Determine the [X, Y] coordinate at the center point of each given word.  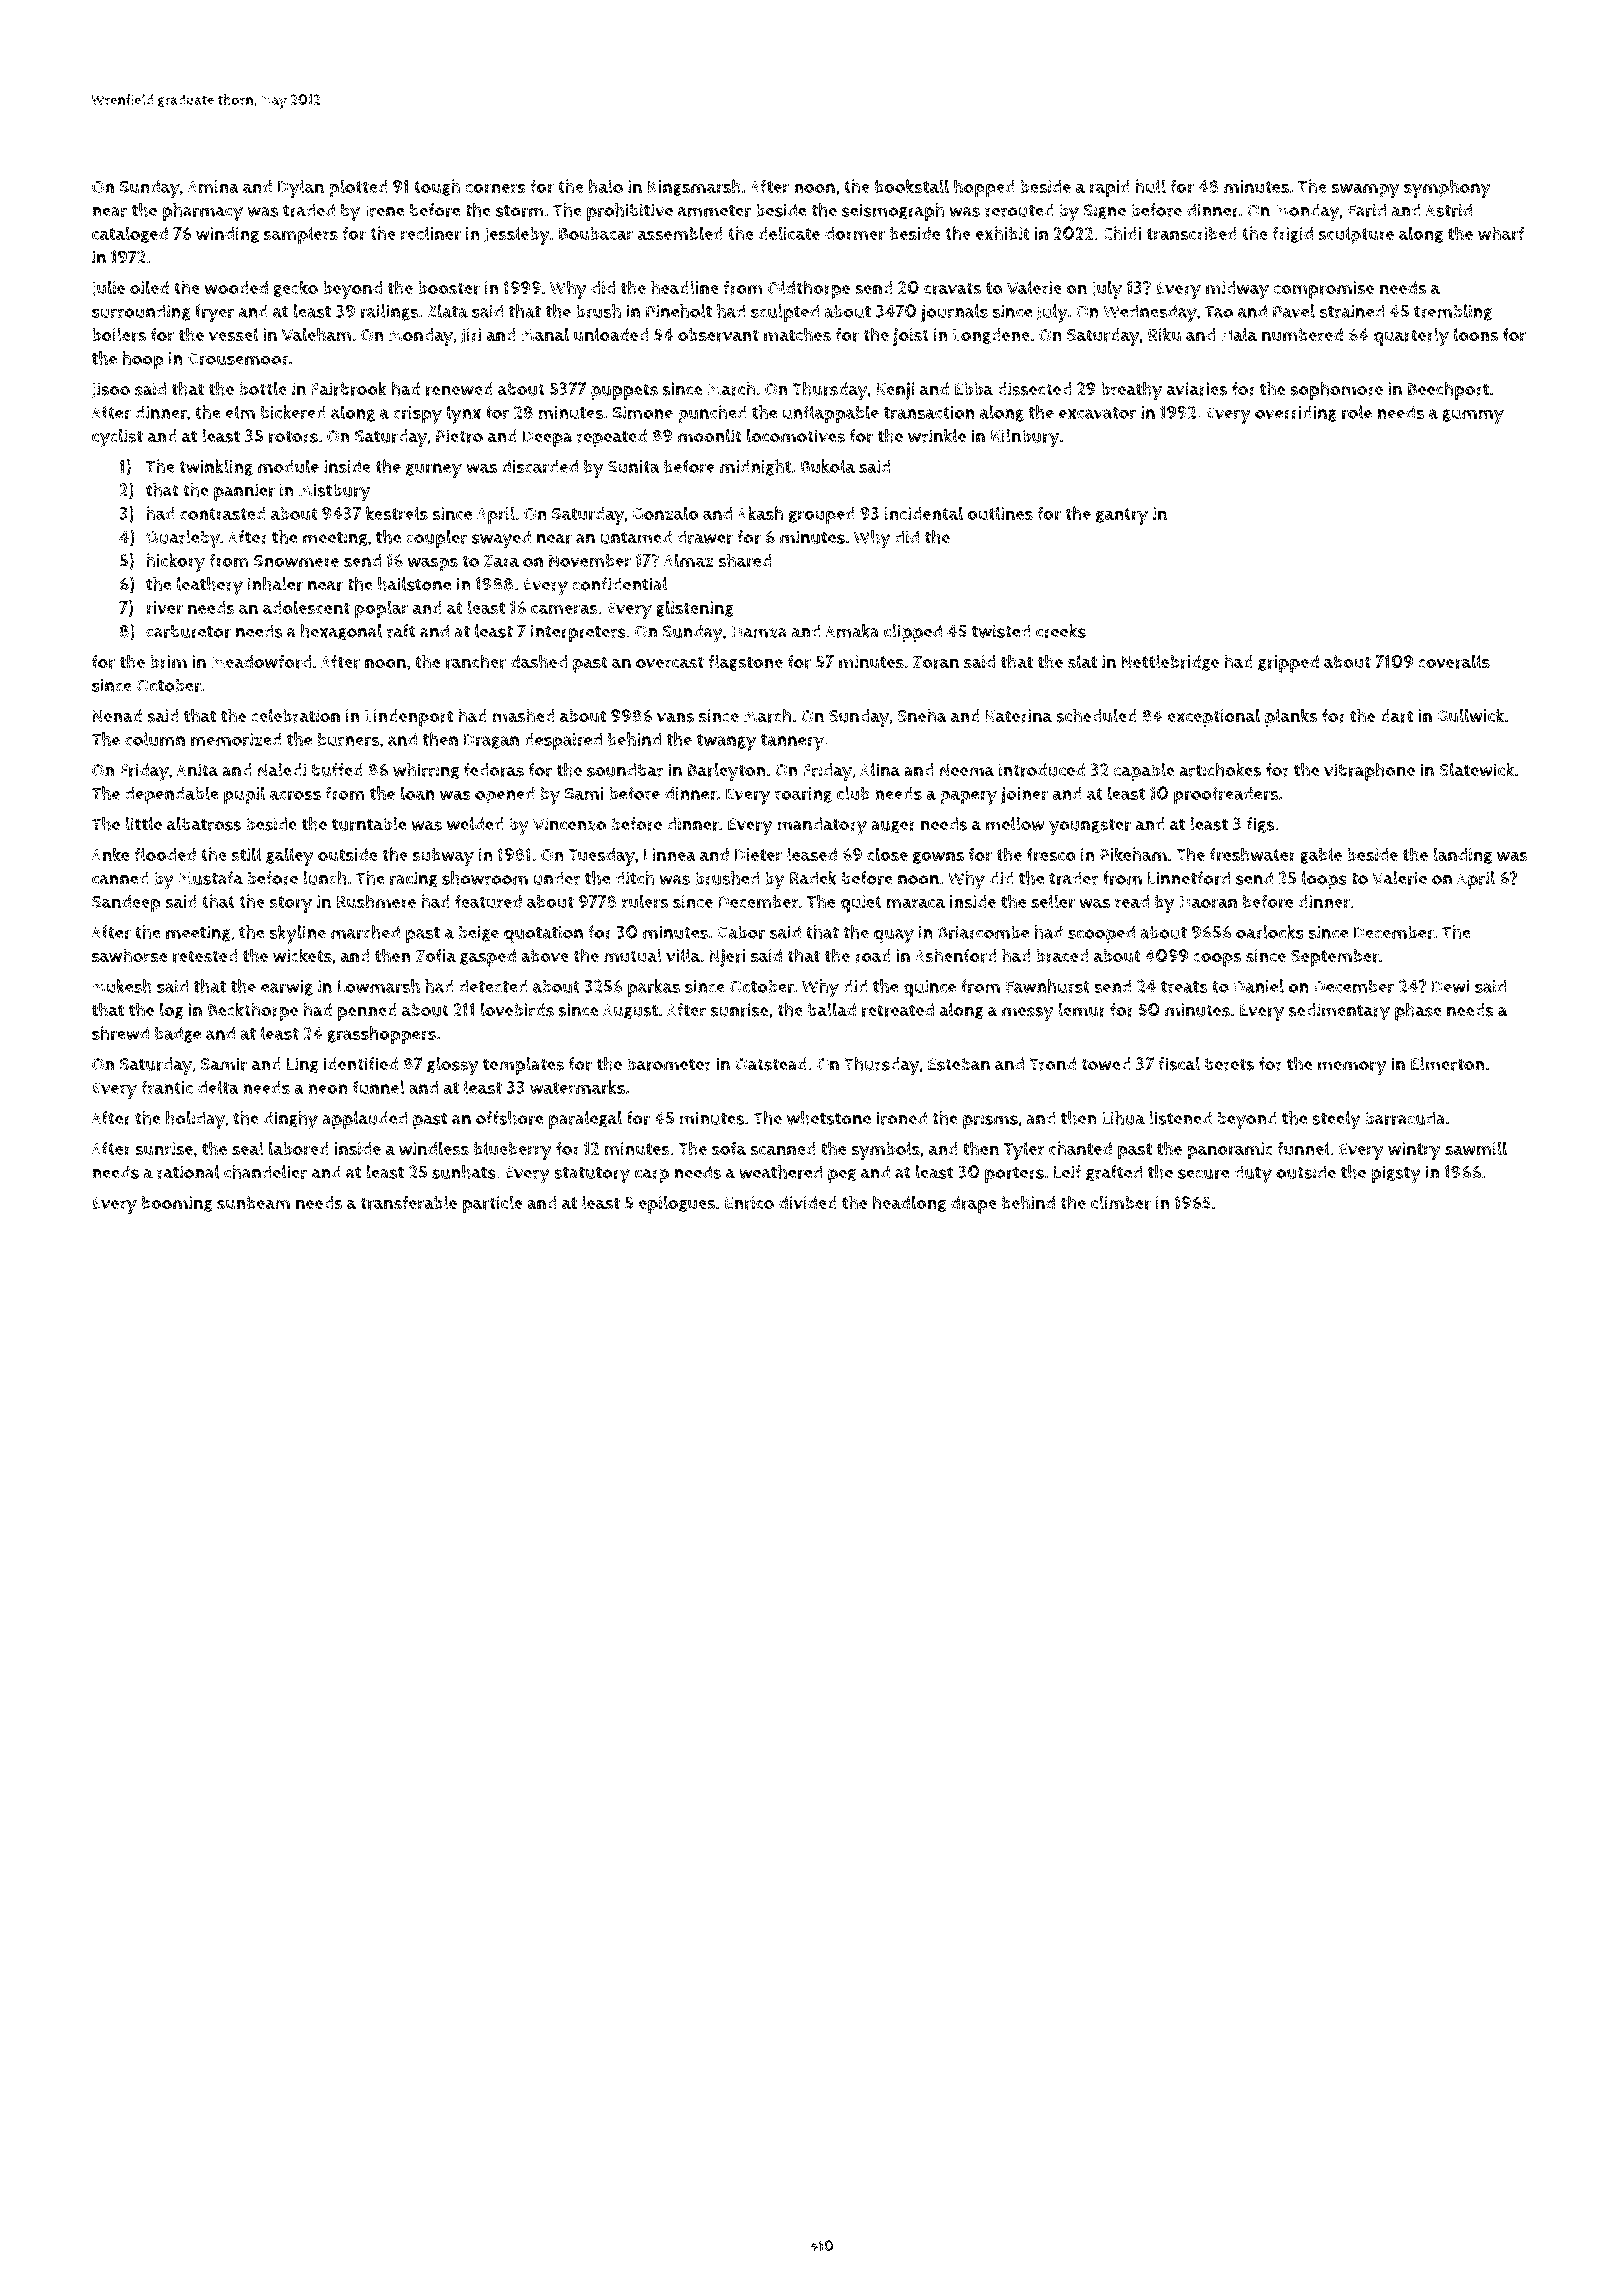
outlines [1000, 513]
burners [348, 740]
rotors [293, 436]
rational [188, 1172]
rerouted [1019, 210]
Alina [880, 770]
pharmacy [203, 212]
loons [1476, 334]
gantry [1122, 516]
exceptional [1213, 718]
